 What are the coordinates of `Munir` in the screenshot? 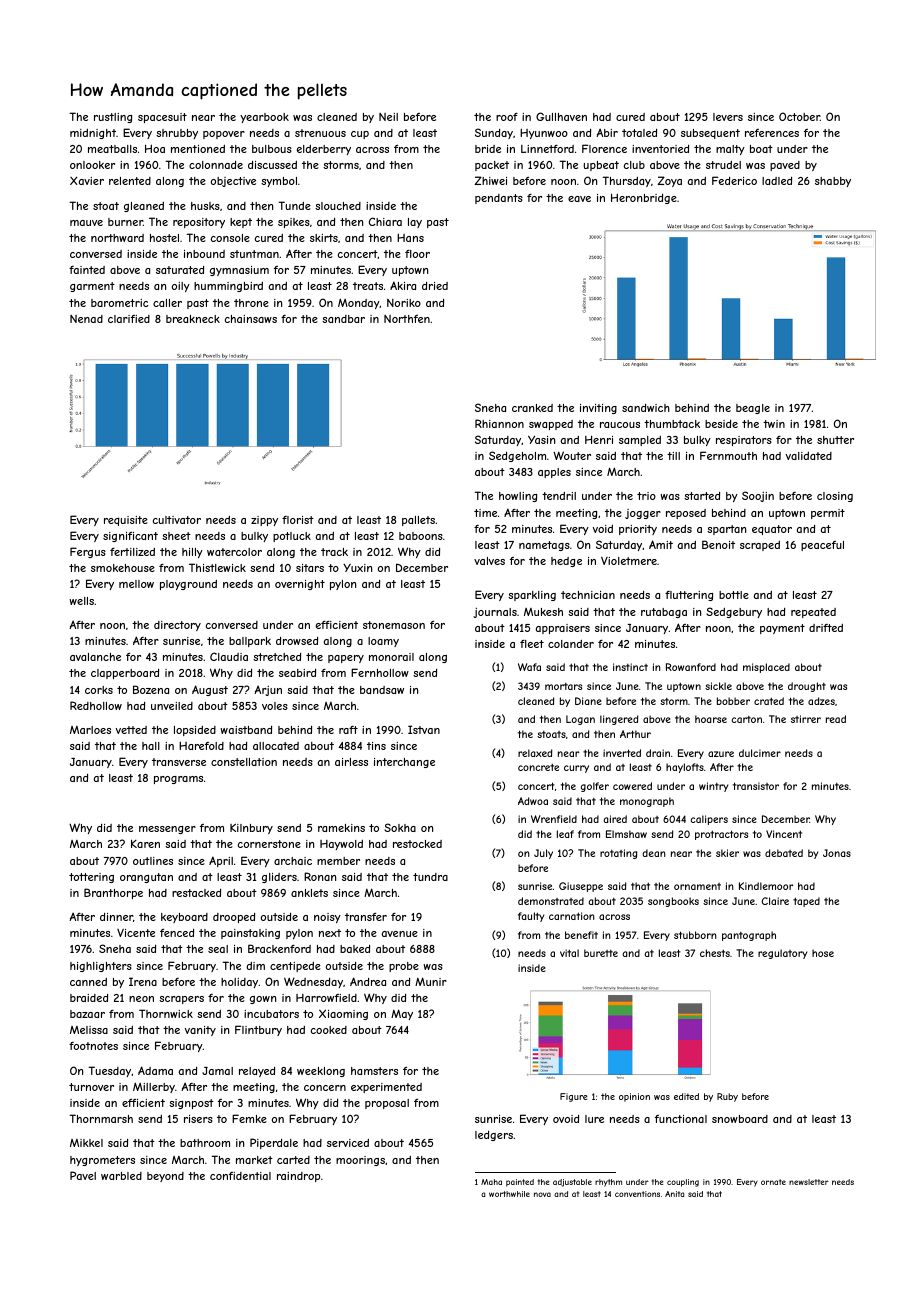 It's located at (431, 981).
